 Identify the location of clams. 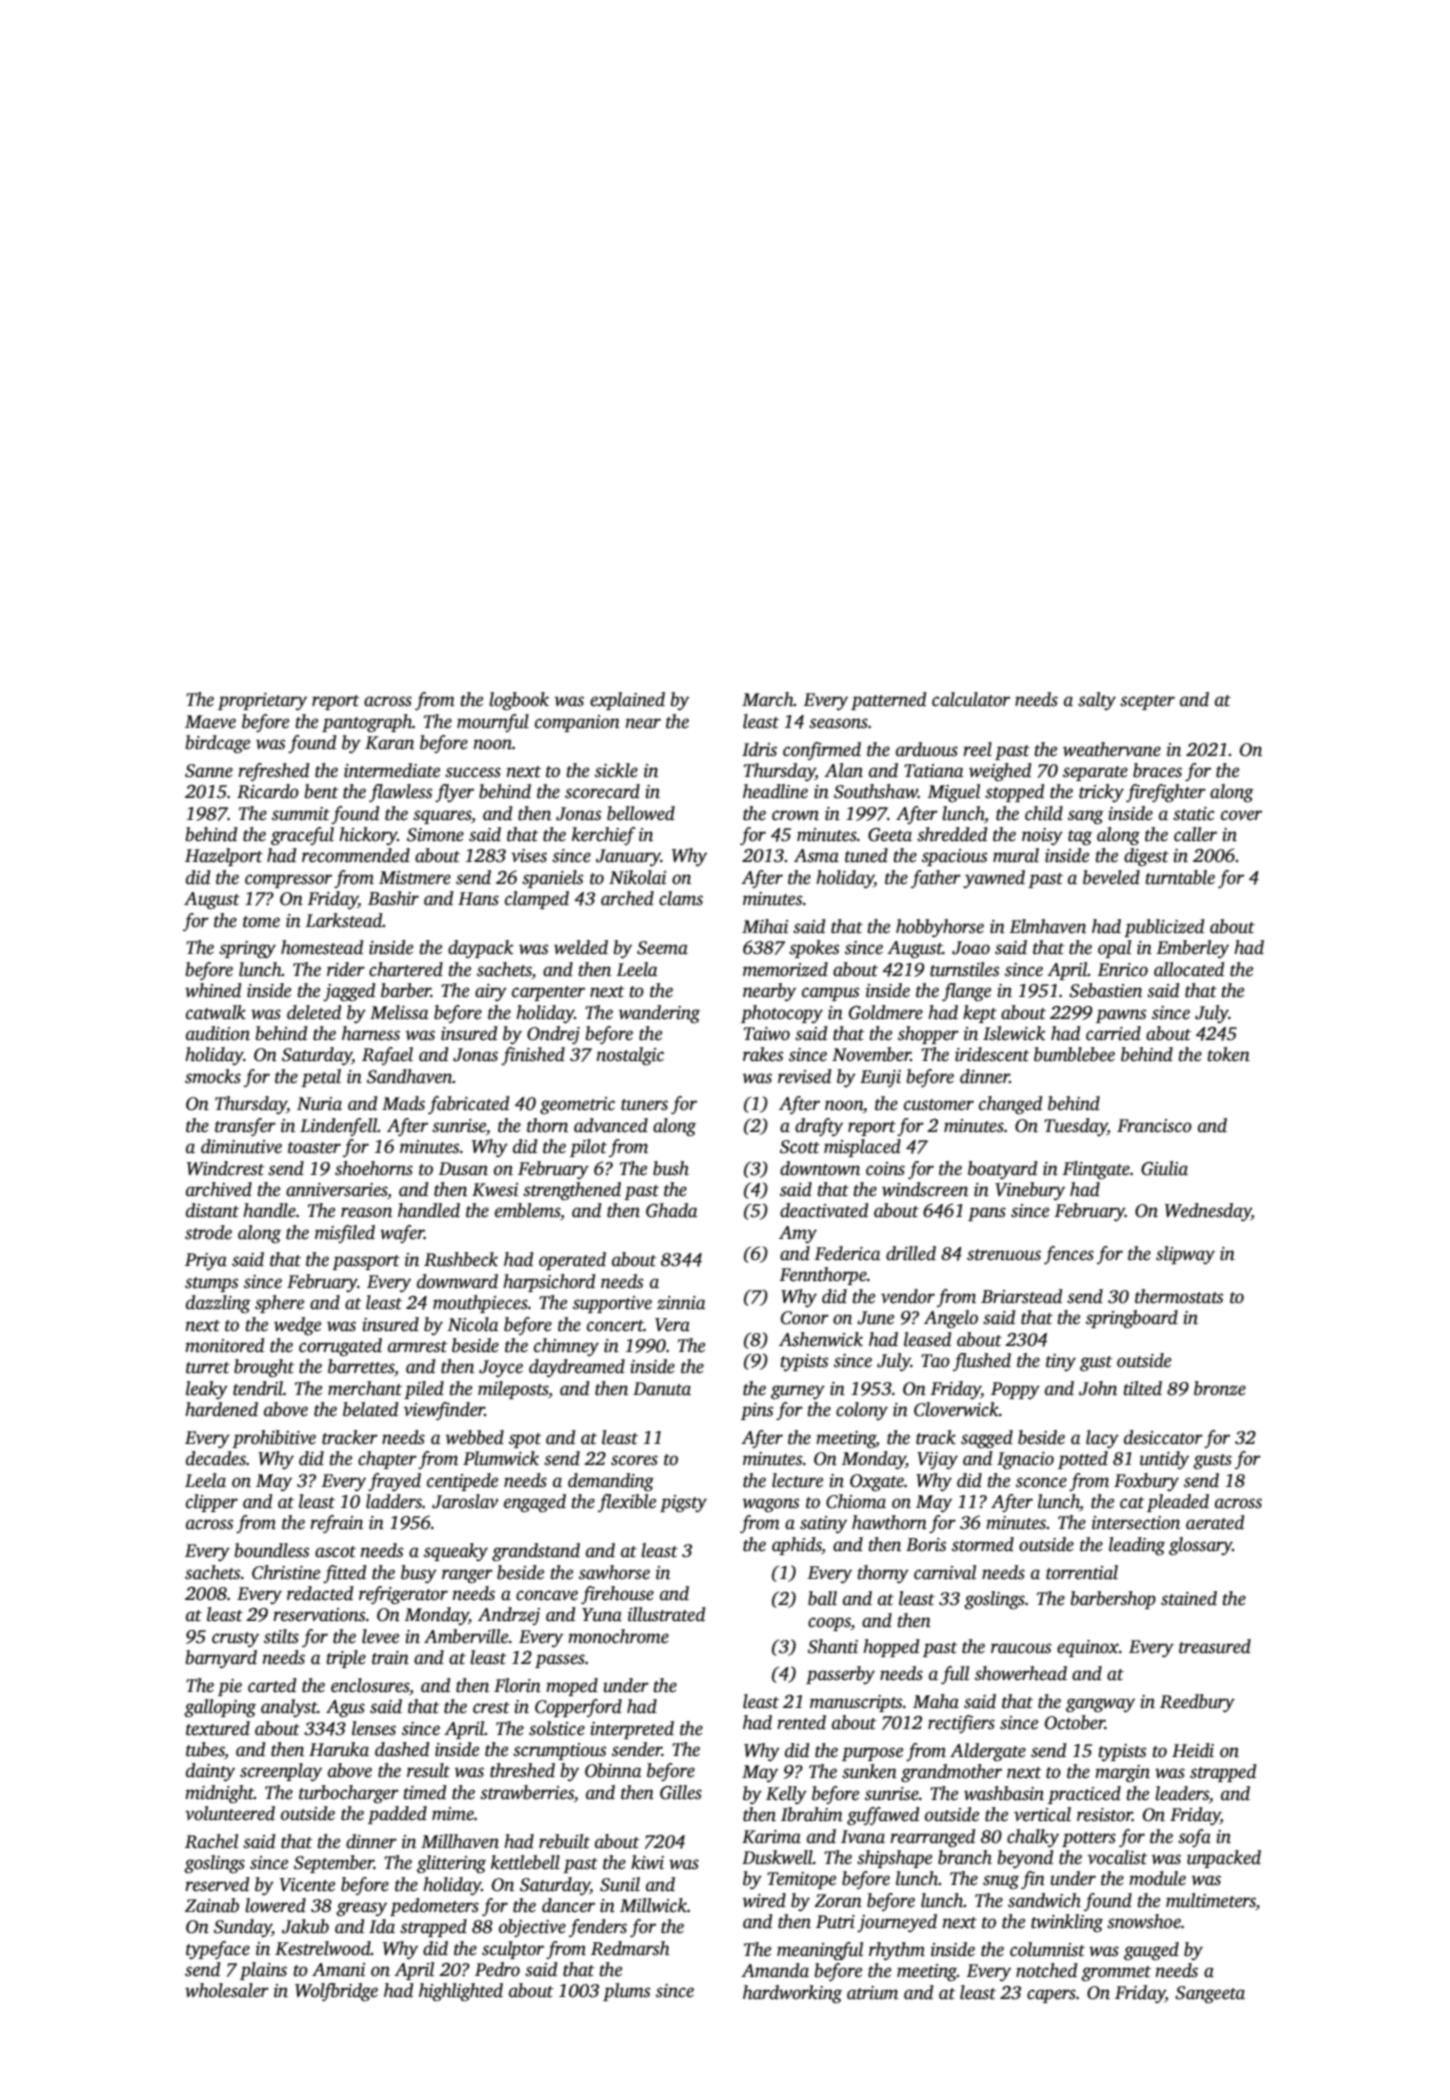
(681, 898).
